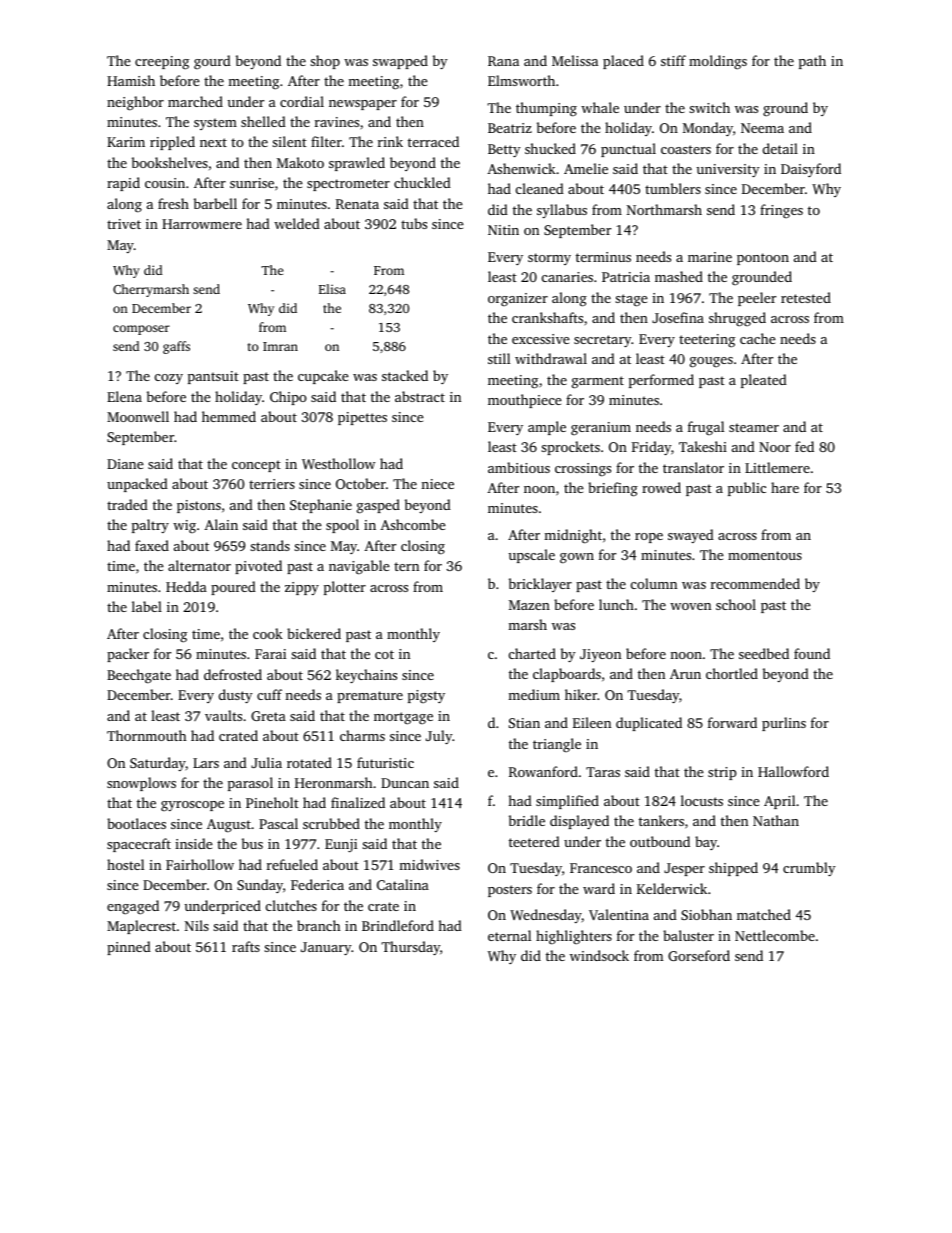 This image has width=952, height=1233. Describe the element at coordinates (128, 655) in the image. I see `packer` at that location.
